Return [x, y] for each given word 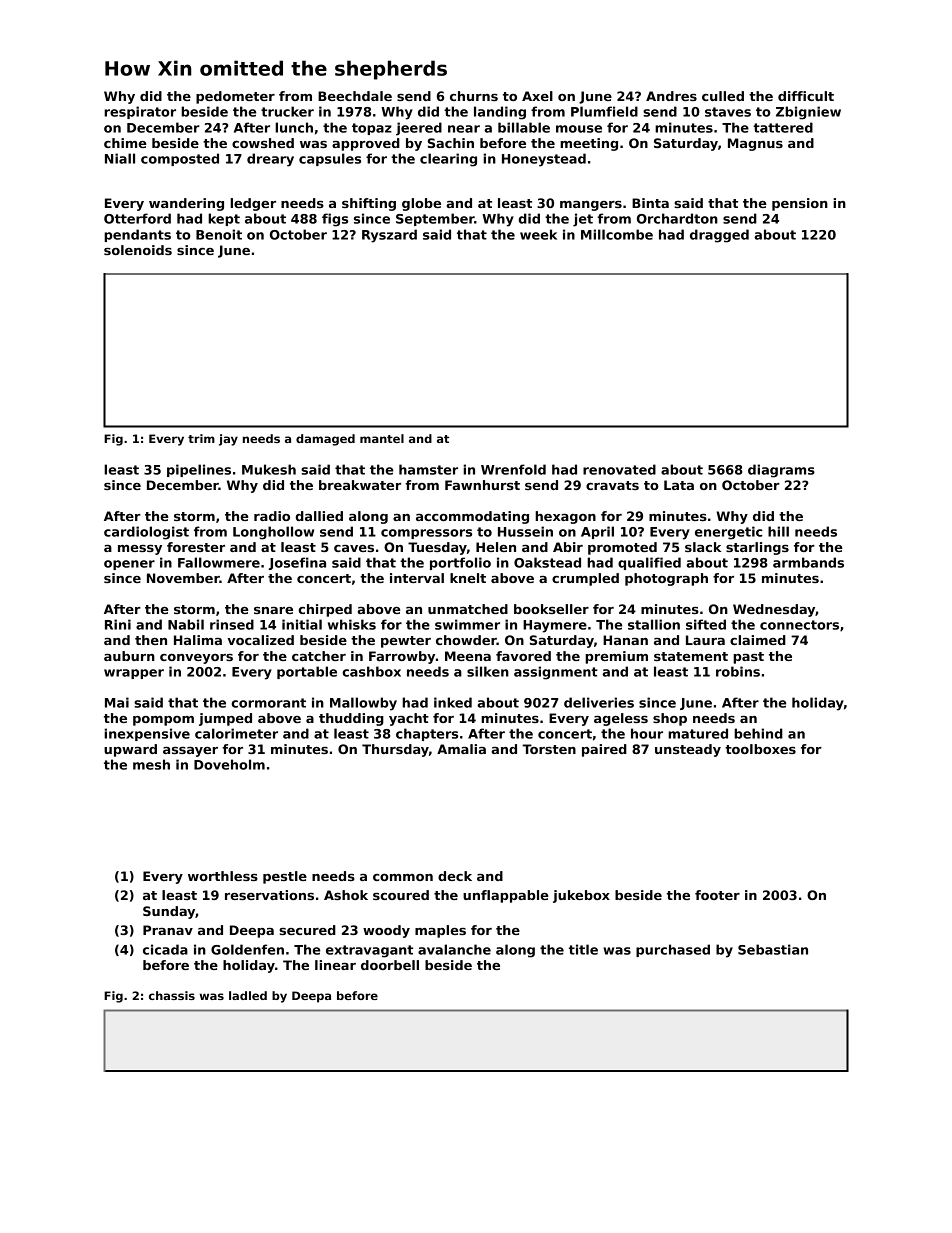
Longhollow [273, 533]
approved [366, 144]
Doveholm [229, 764]
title [583, 949]
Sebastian [773, 949]
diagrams [781, 471]
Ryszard [389, 236]
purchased [673, 950]
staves [728, 112]
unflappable [506, 896]
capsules [330, 159]
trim [201, 438]
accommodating [472, 517]
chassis [172, 995]
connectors [799, 625]
